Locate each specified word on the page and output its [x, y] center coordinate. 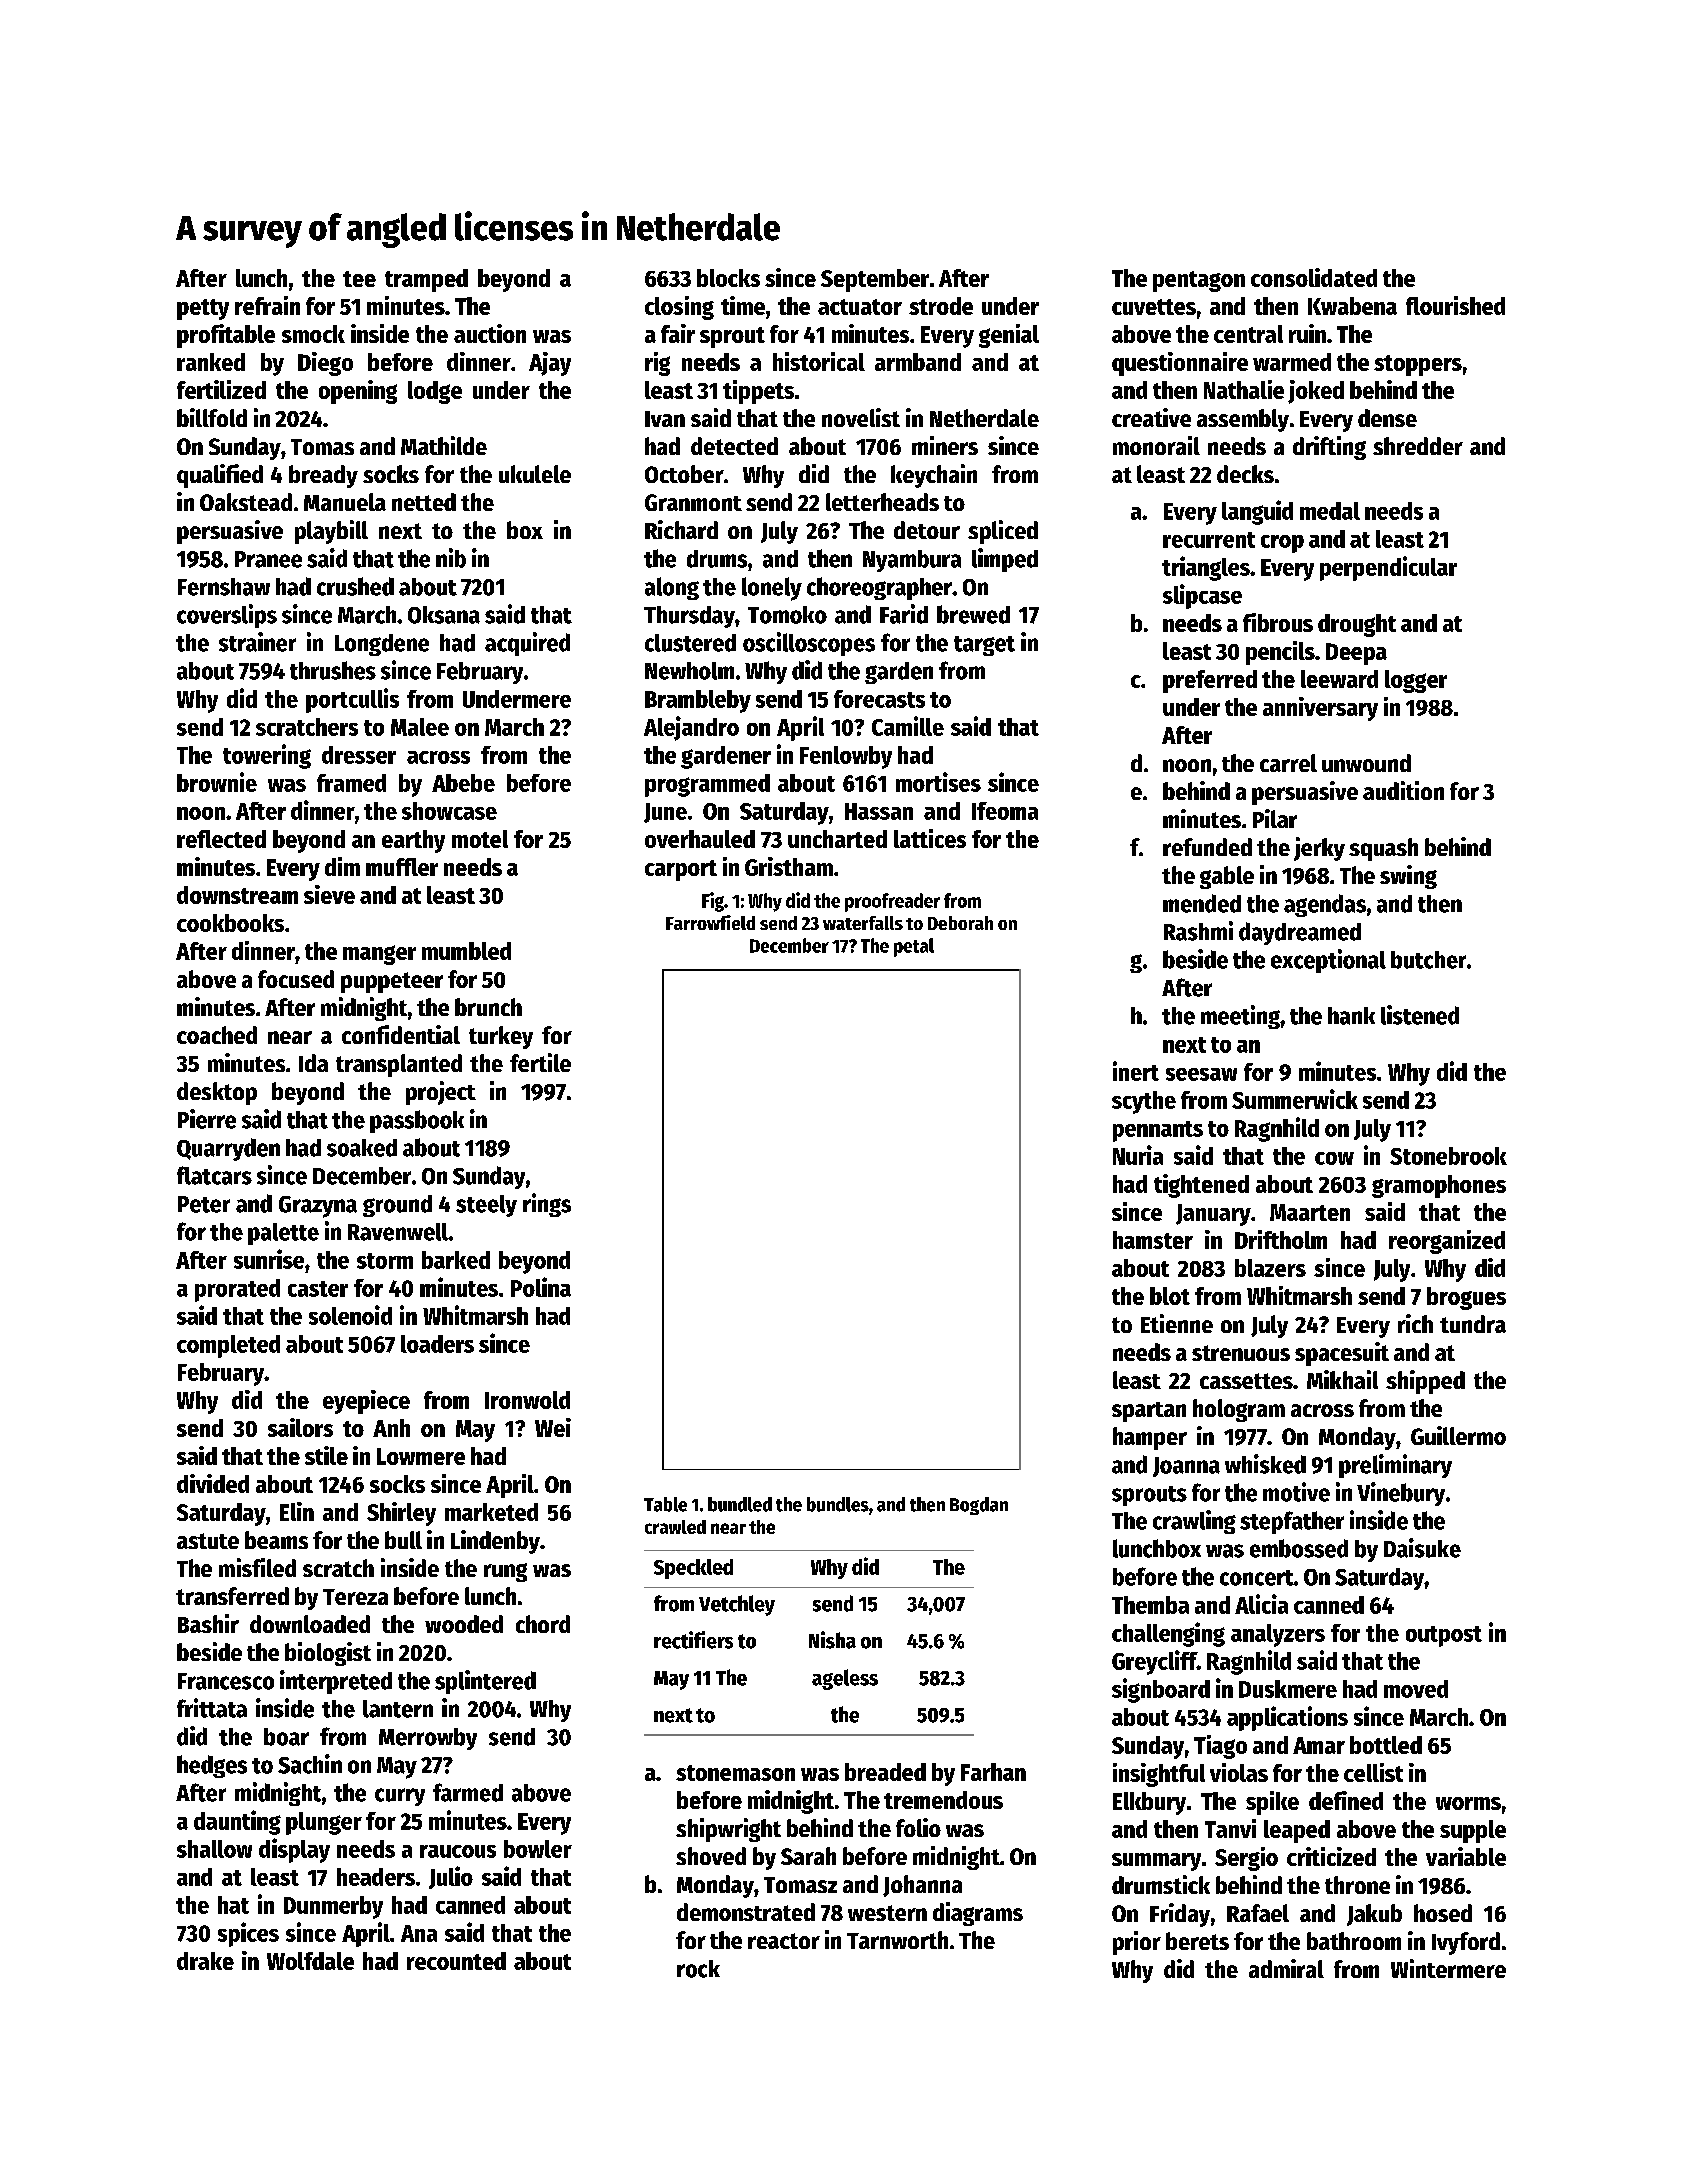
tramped [426, 280]
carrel [1288, 763]
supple [1473, 1831]
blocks [728, 278]
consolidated [1314, 277]
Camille [908, 726]
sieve [329, 894]
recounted [456, 1961]
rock [698, 1969]
